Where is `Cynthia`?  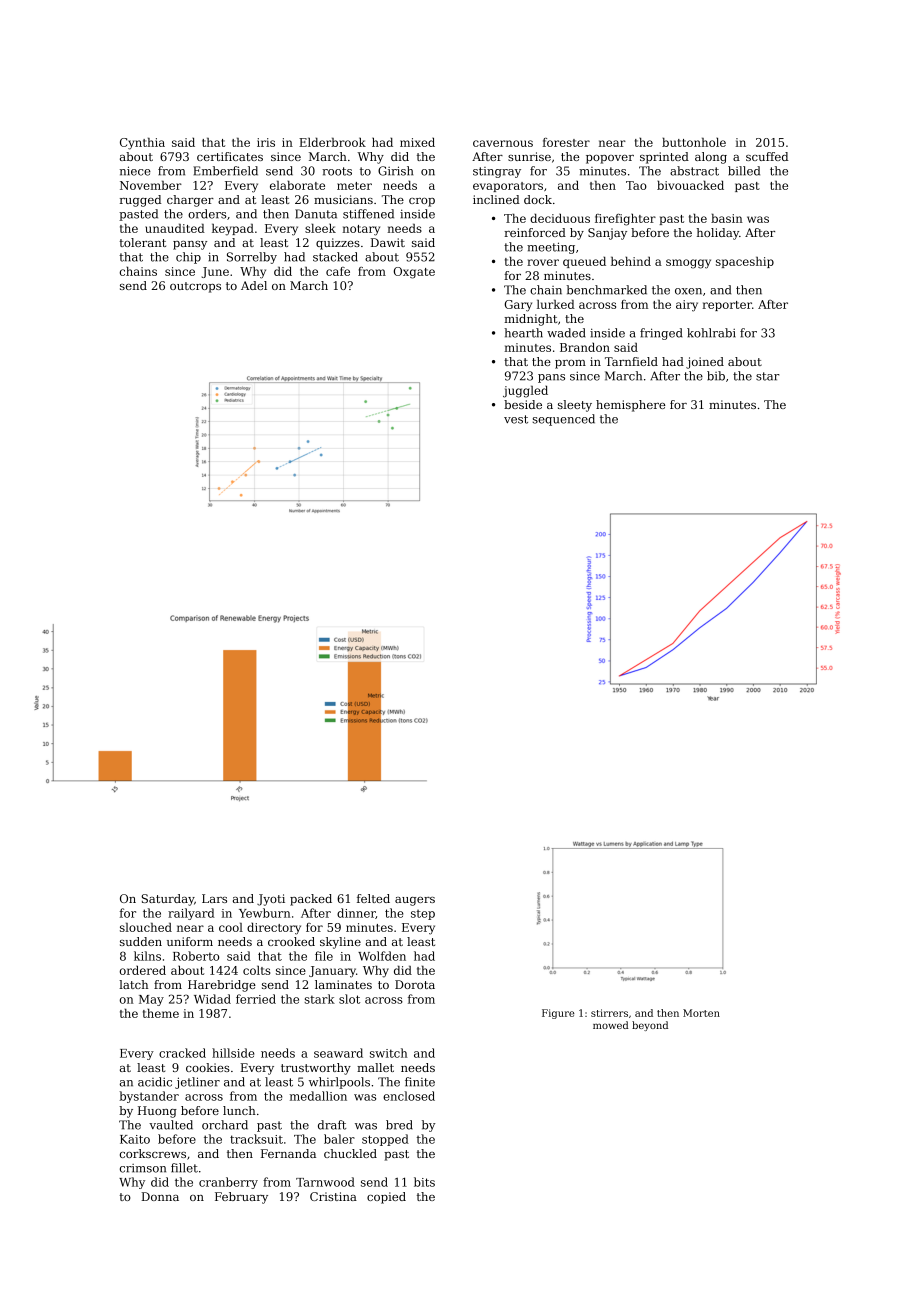 Cynthia is located at coordinates (142, 144).
